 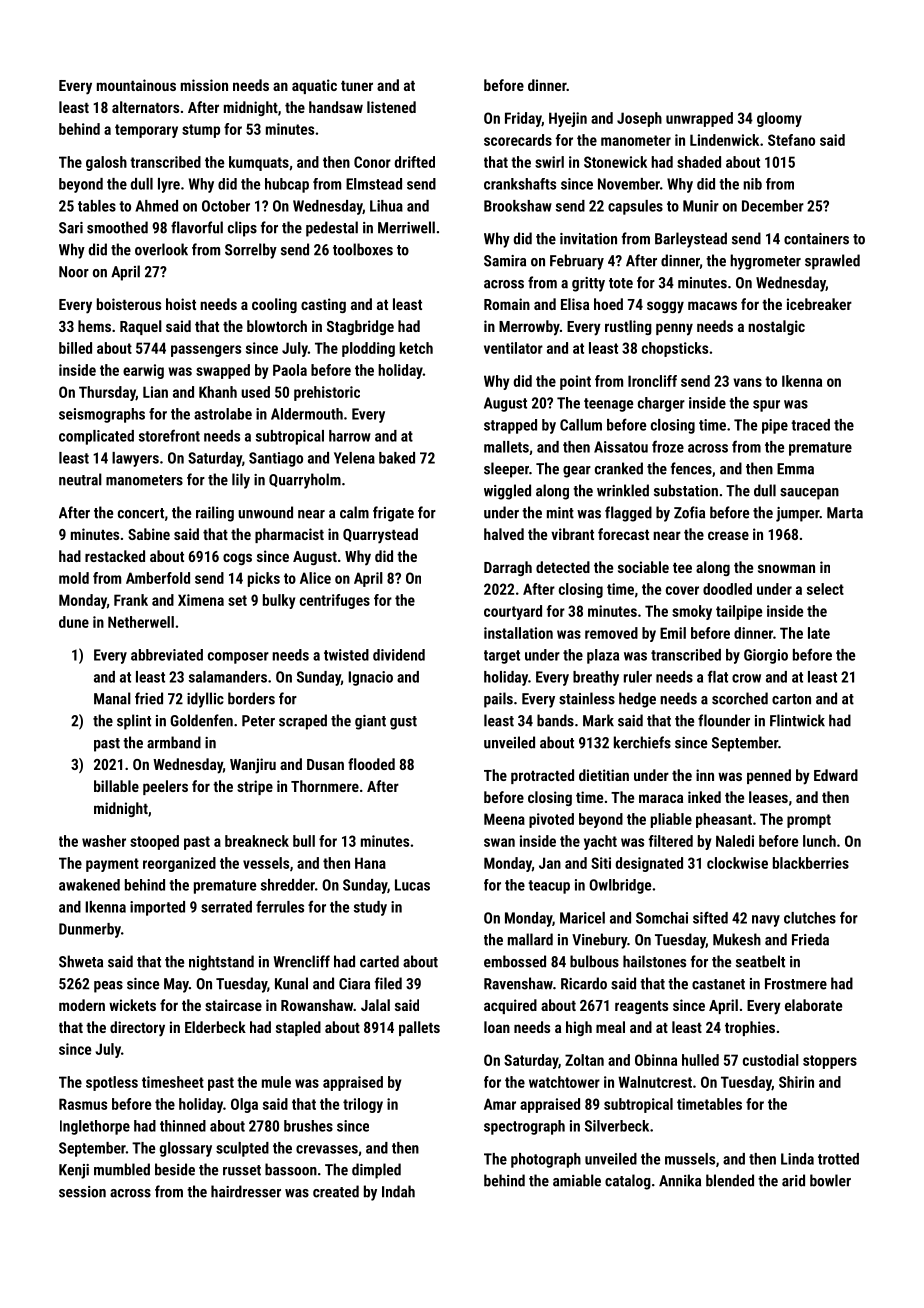 What do you see at coordinates (201, 131) in the image?
I see `stump` at bounding box center [201, 131].
